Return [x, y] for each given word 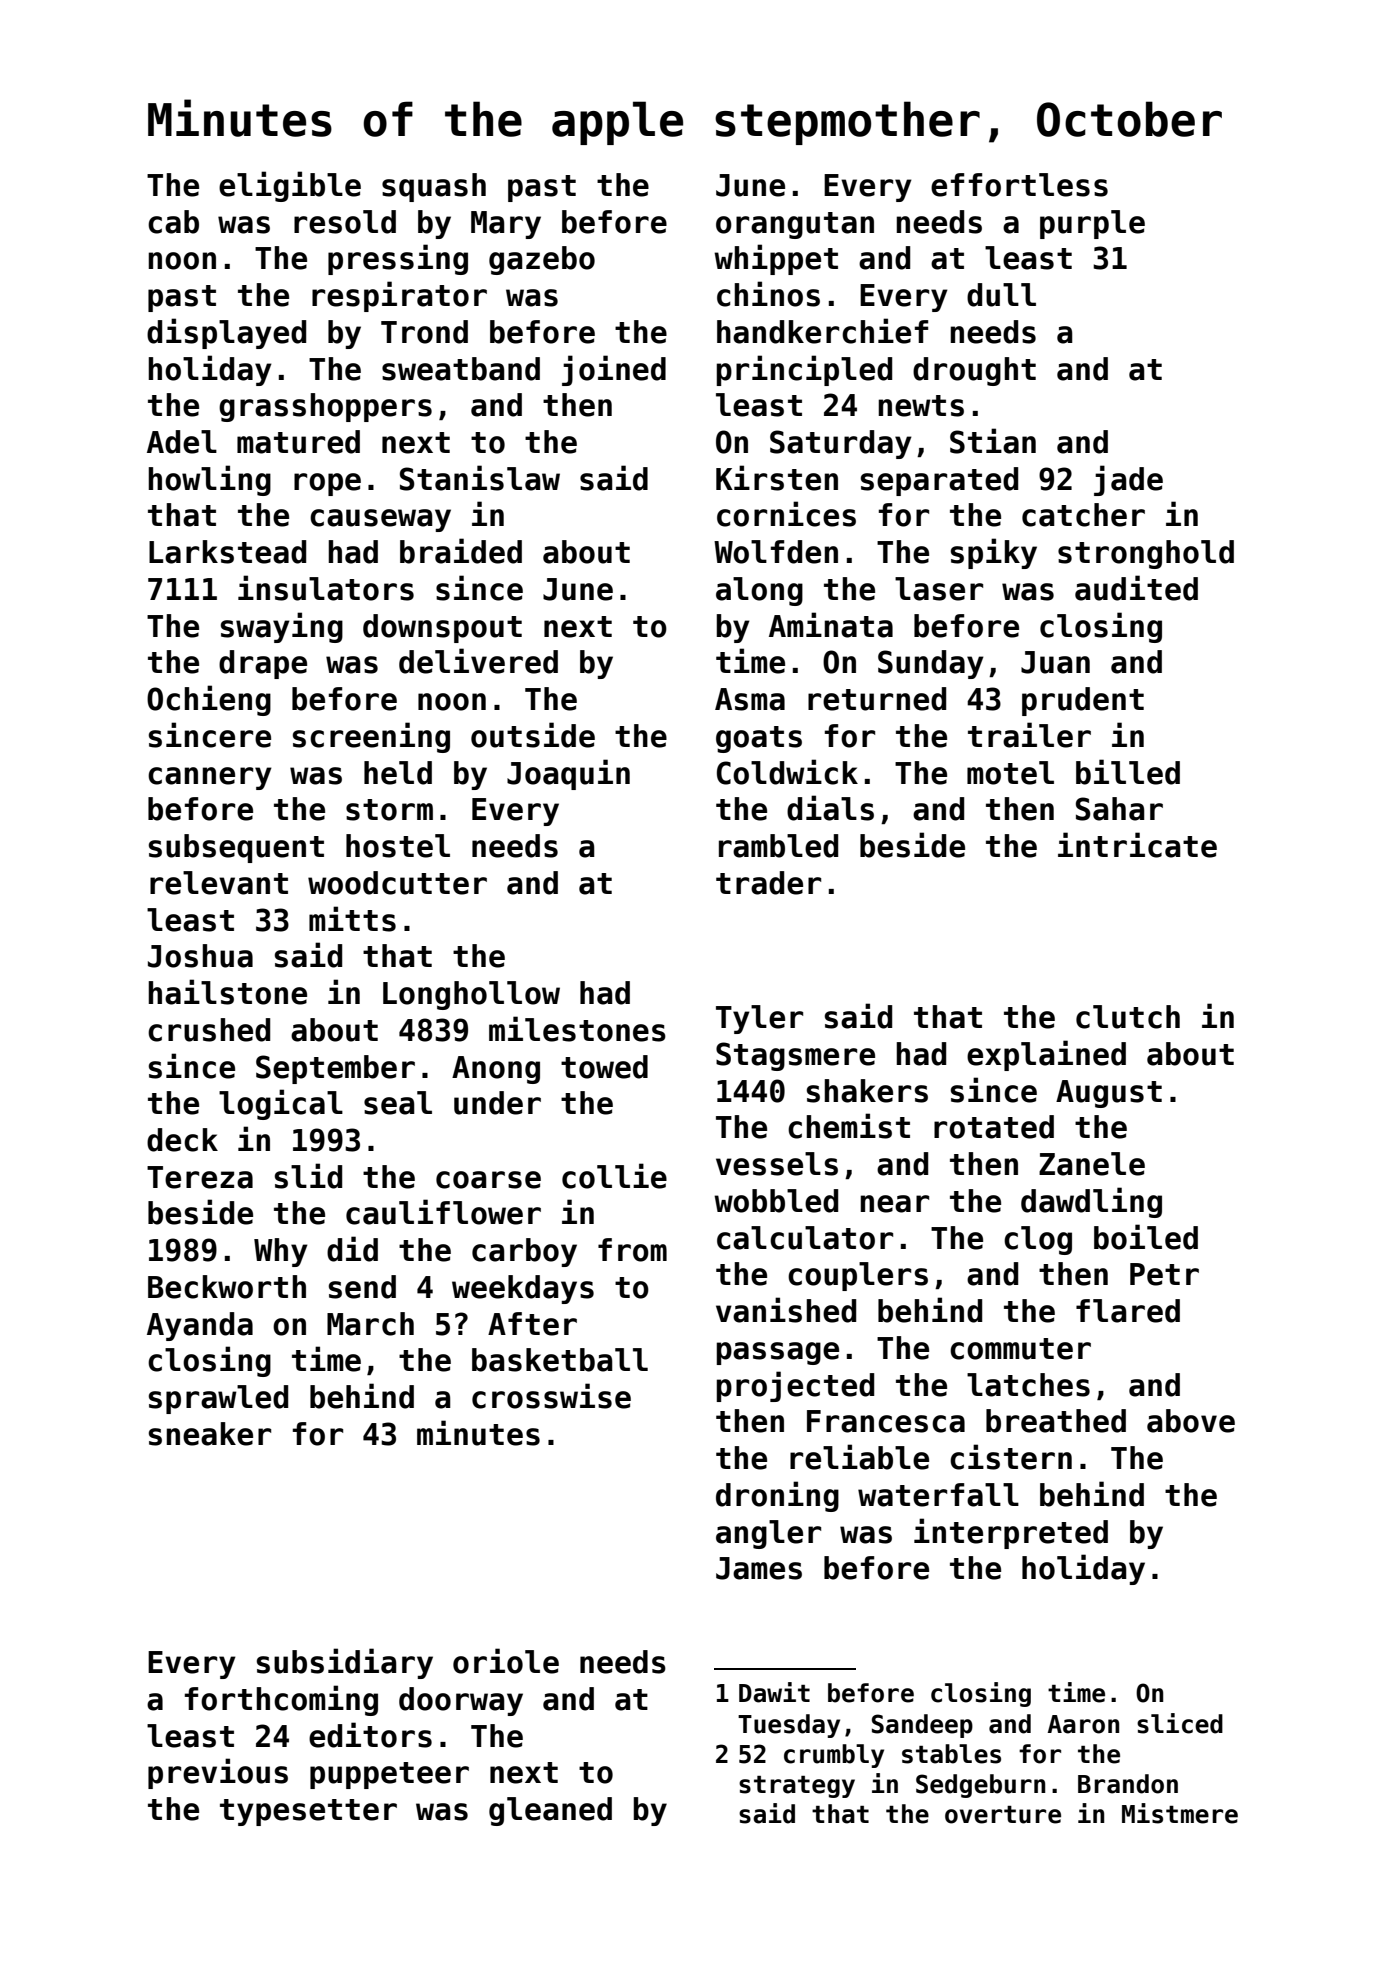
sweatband [461, 369]
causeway [380, 520]
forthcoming [281, 1700]
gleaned [550, 1811]
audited [1136, 588]
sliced [1180, 1723]
